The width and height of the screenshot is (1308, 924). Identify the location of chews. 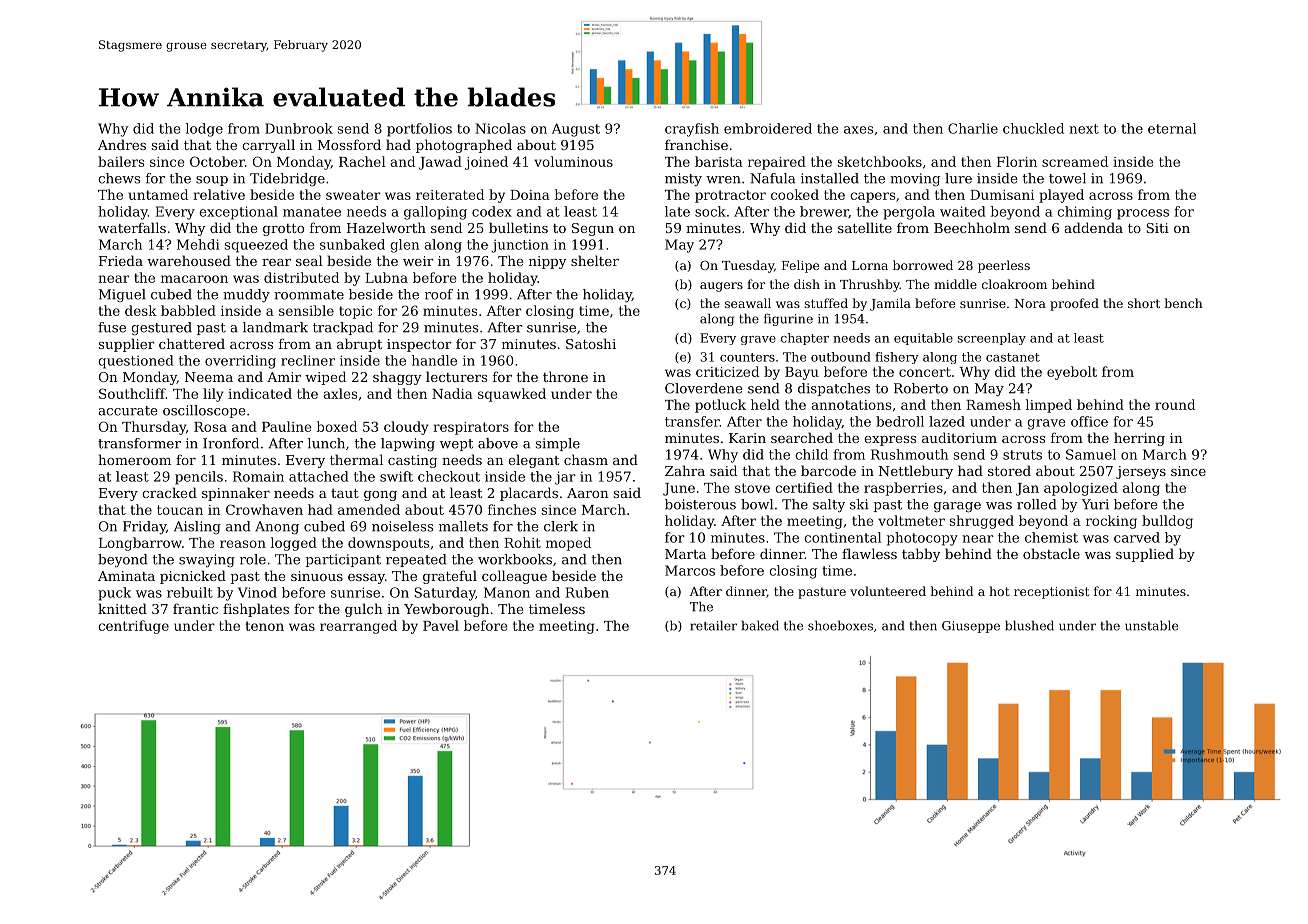
(119, 178).
